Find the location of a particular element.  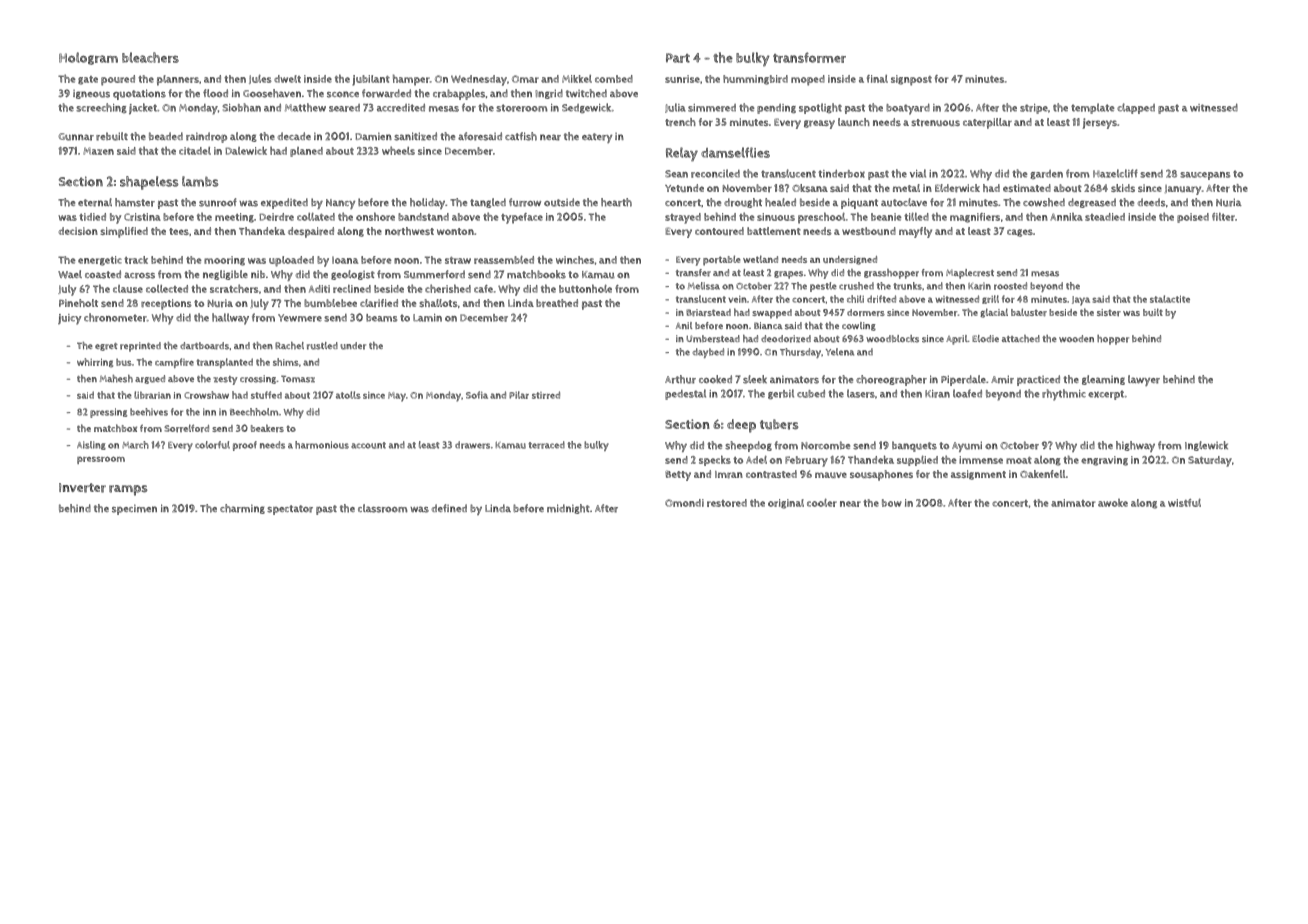

banquets is located at coordinates (914, 446).
